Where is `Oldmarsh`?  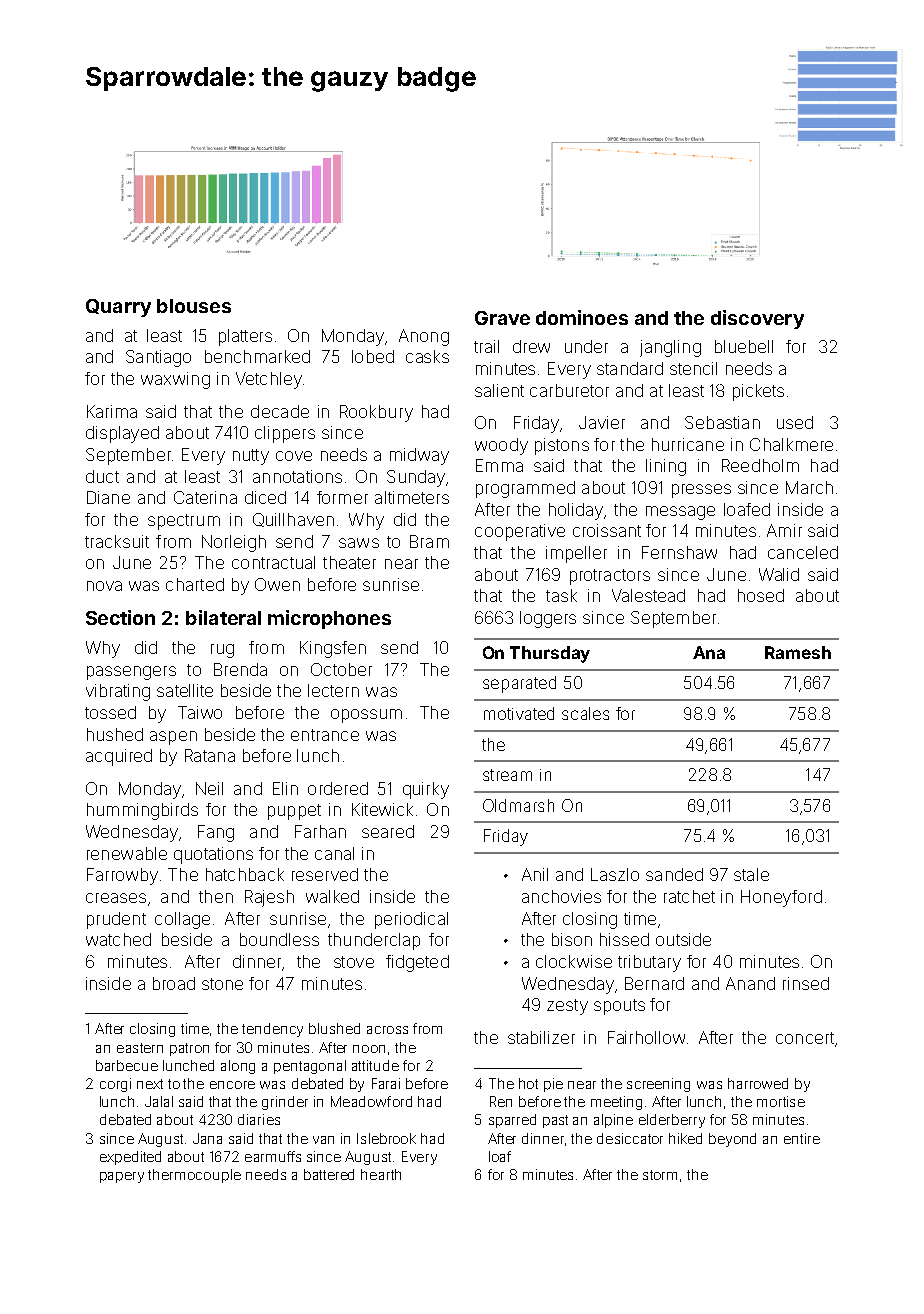 Oldmarsh is located at coordinates (518, 805).
